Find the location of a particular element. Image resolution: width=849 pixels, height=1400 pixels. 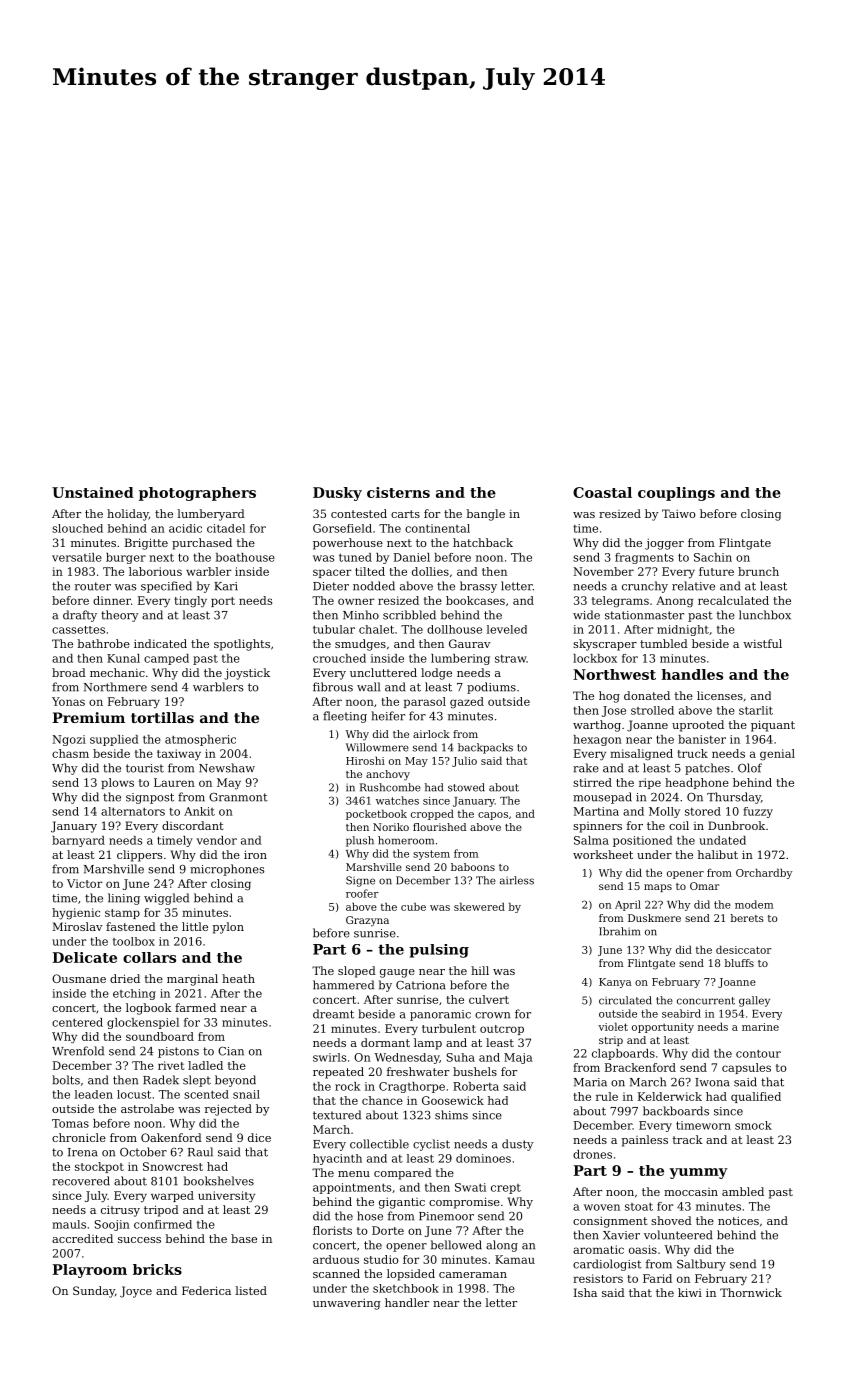

clapboards is located at coordinates (623, 1054).
